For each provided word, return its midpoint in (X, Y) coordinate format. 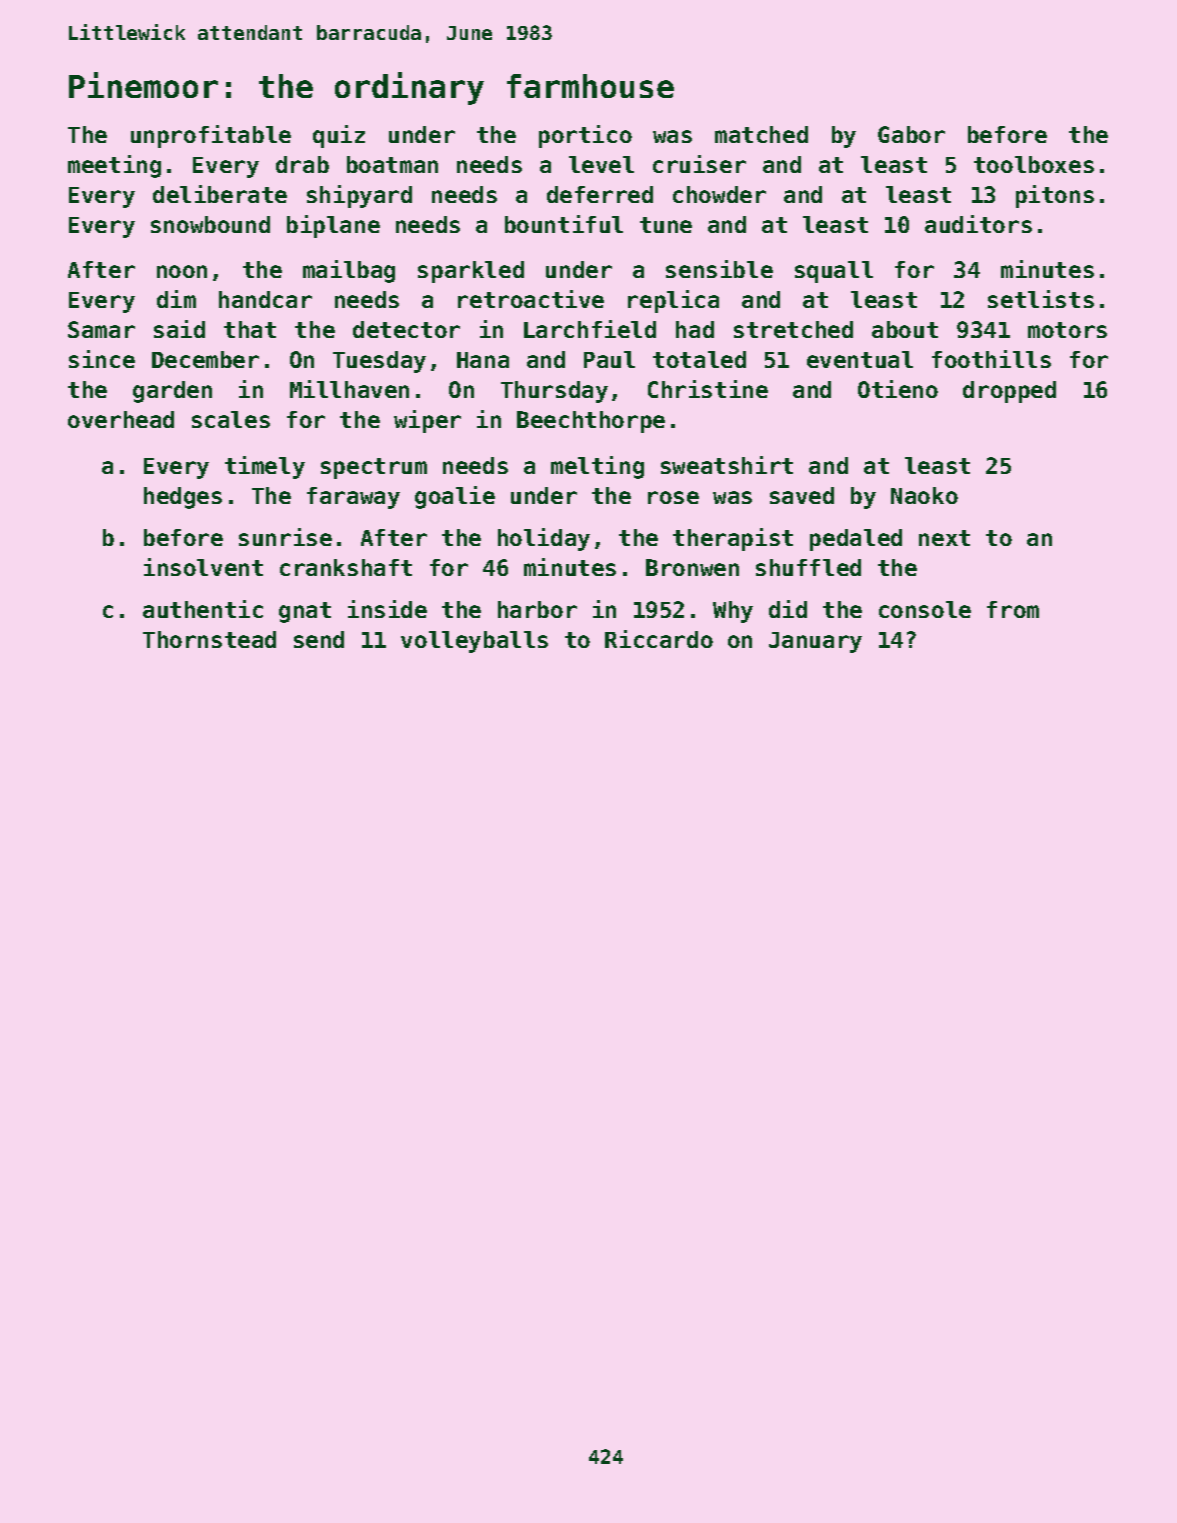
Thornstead (209, 639)
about (905, 329)
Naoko (924, 495)
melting (597, 467)
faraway (353, 498)
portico (585, 136)
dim (176, 299)
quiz (339, 136)
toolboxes (1034, 164)
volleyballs (474, 642)
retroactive (531, 299)
